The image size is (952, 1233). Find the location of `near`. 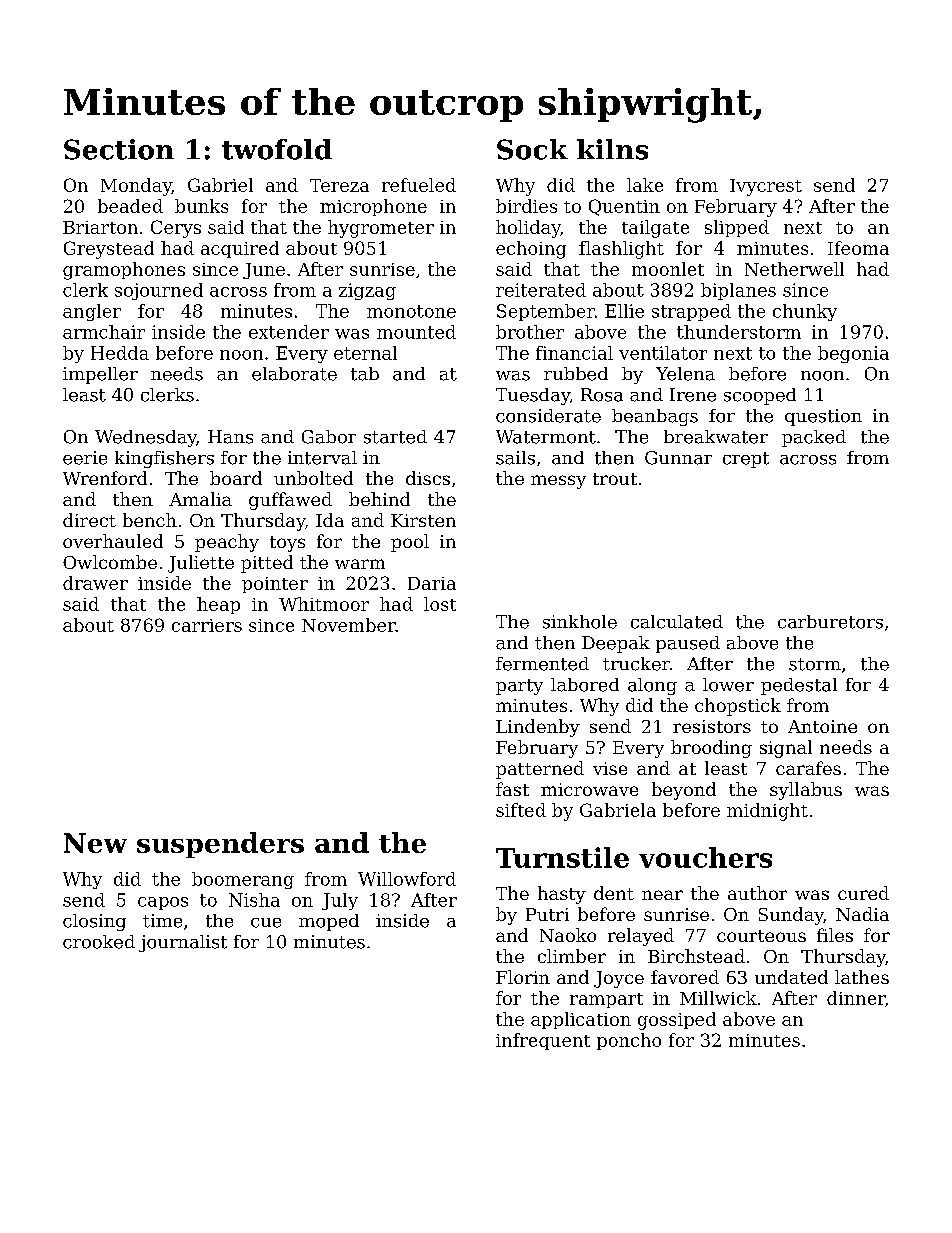

near is located at coordinates (662, 895).
